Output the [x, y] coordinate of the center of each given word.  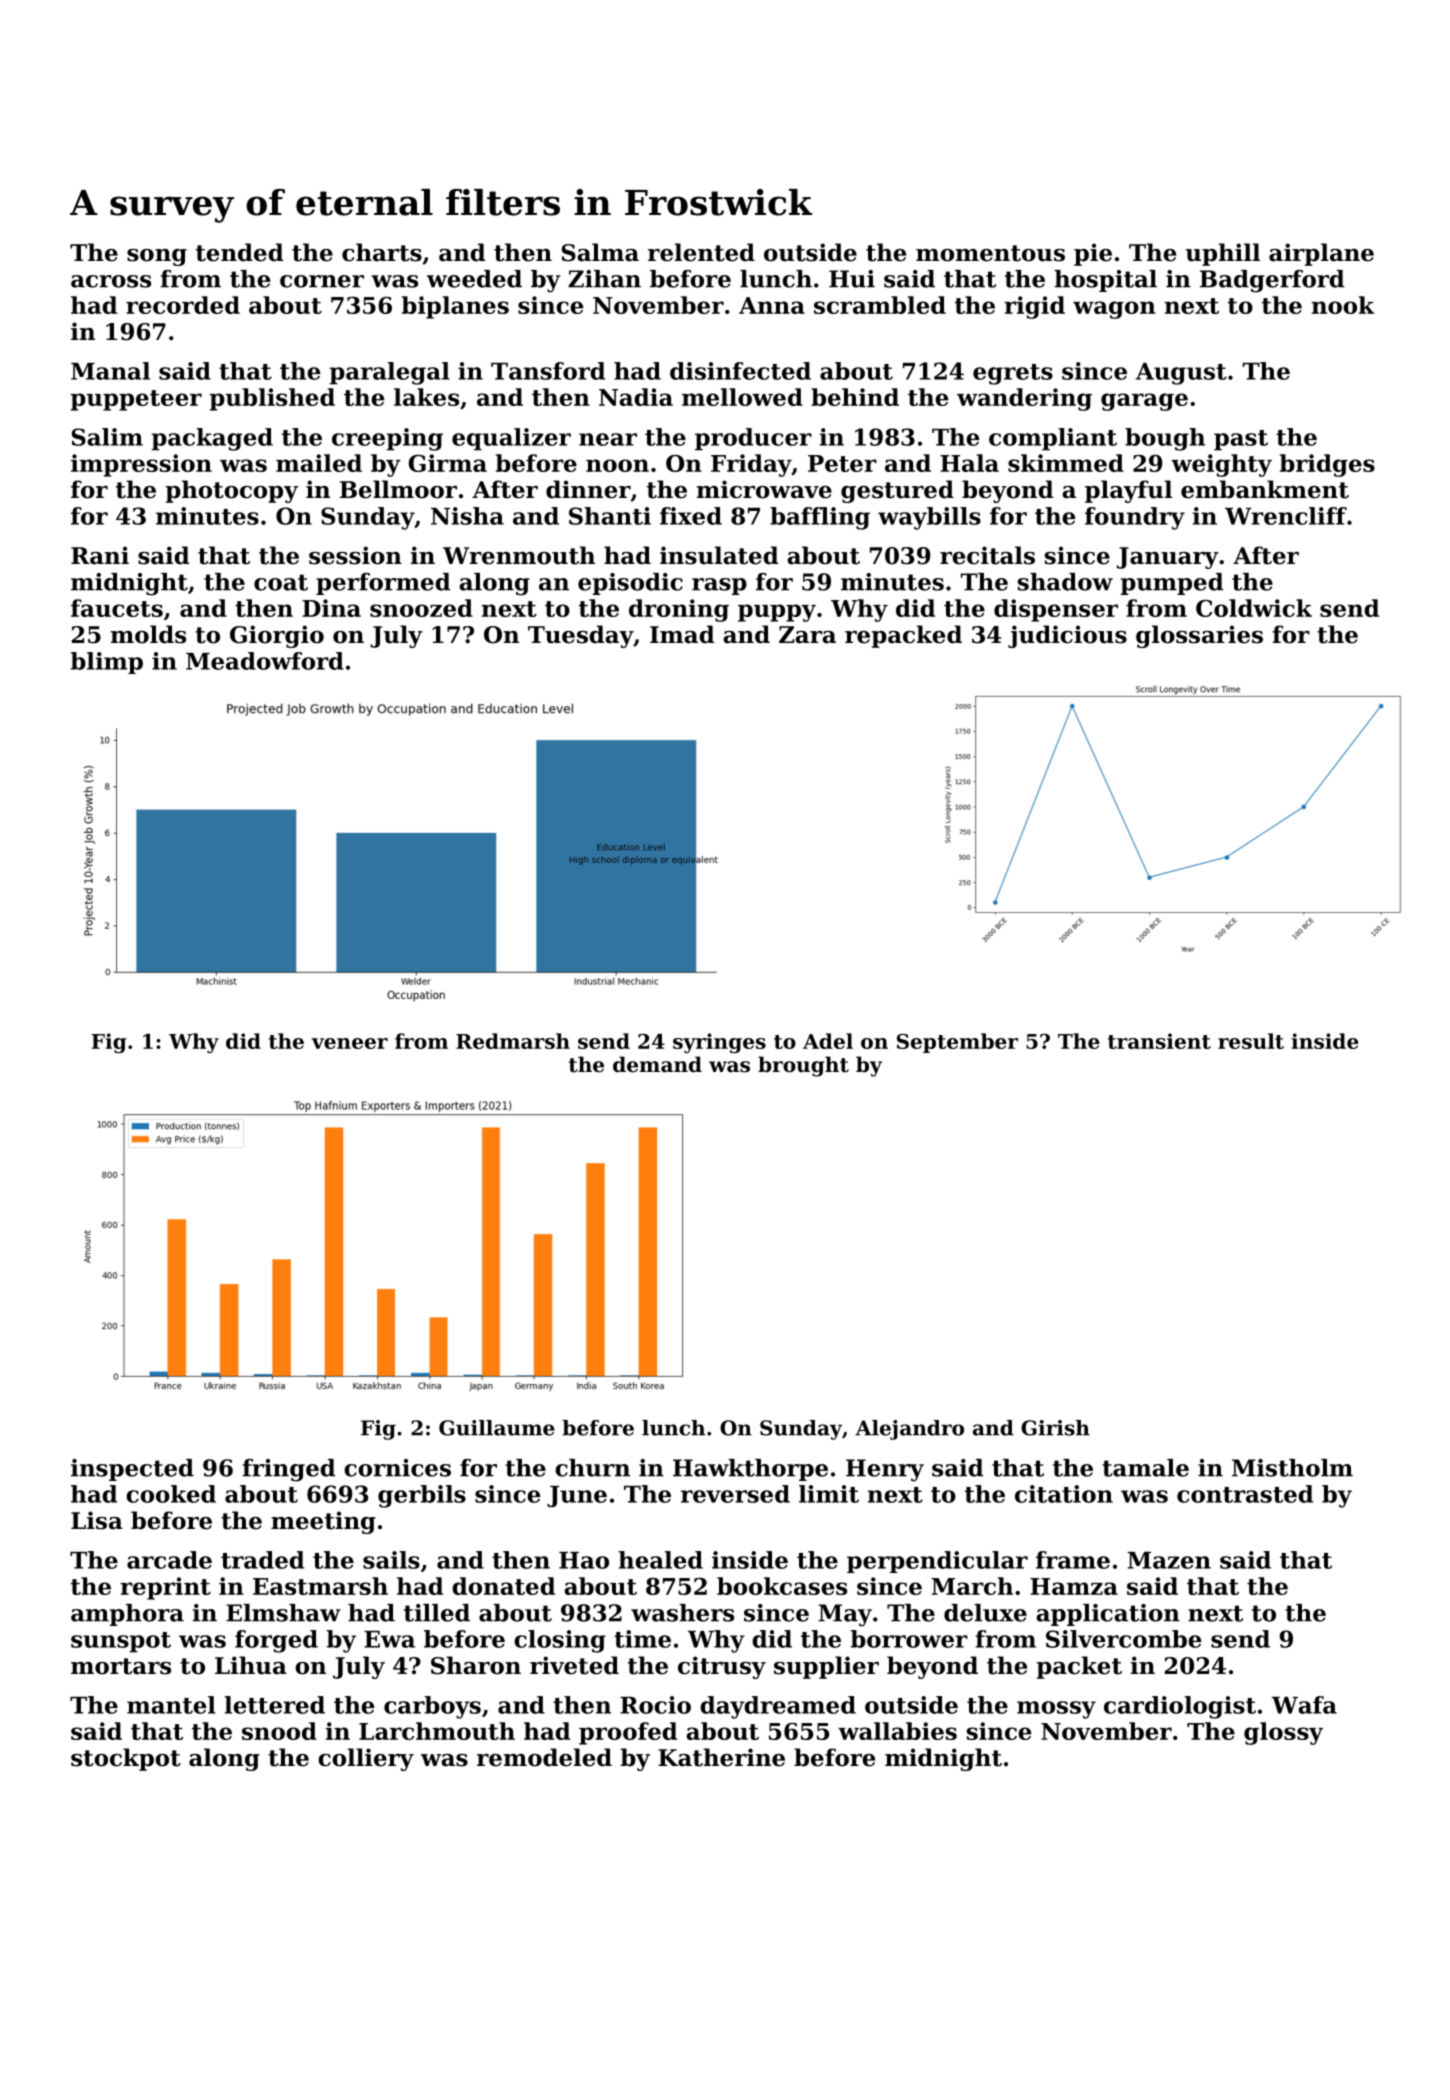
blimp [107, 663]
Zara [807, 635]
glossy [1283, 1733]
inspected [132, 1470]
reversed [735, 1494]
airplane [1321, 254]
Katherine [721, 1757]
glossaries [1199, 636]
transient [1159, 1041]
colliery [366, 1759]
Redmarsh [513, 1041]
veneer [349, 1043]
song [157, 257]
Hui [852, 279]
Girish [1055, 1428]
